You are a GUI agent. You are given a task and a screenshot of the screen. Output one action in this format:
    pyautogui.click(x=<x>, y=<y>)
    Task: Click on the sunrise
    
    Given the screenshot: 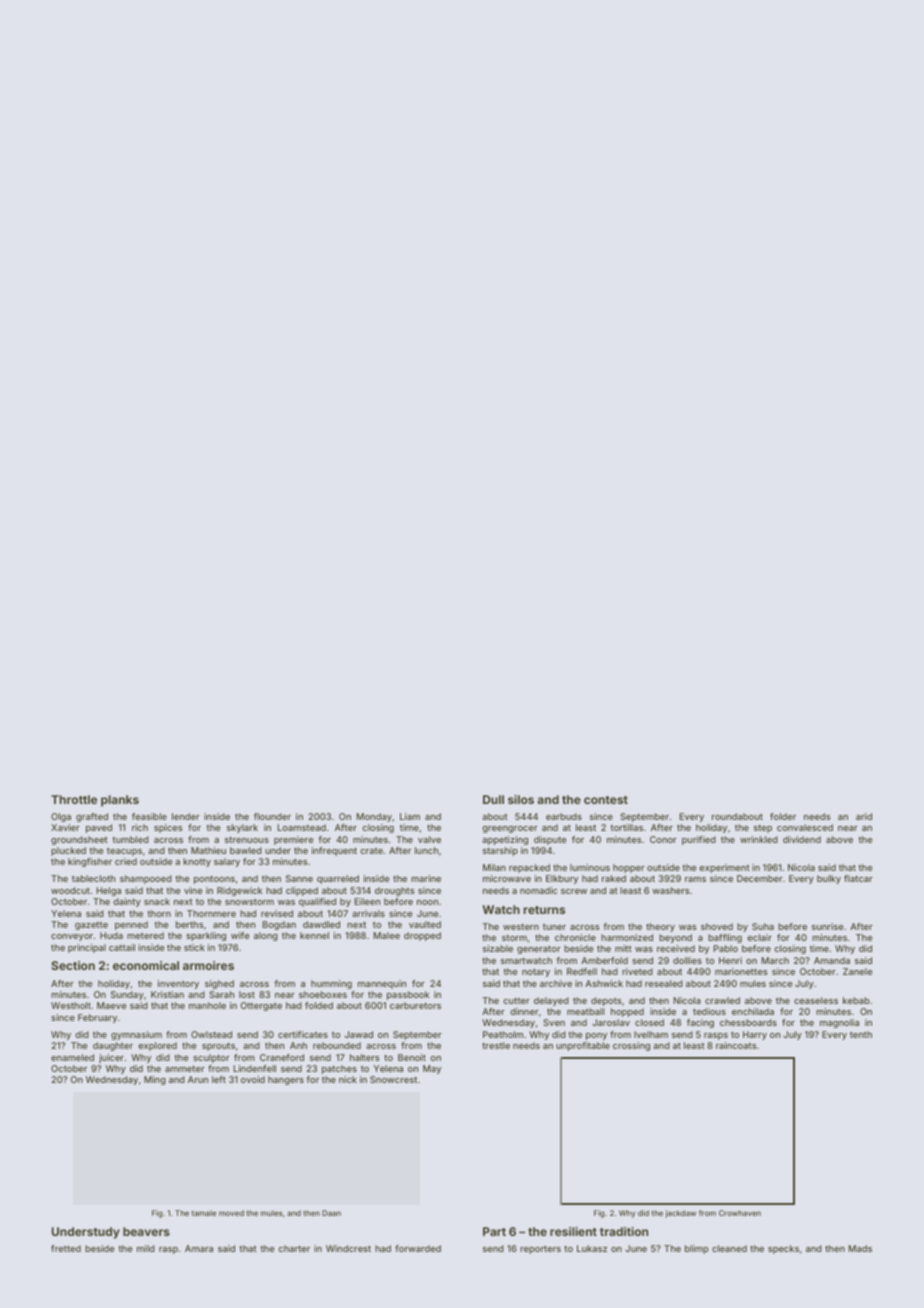 What is the action you would take?
    pyautogui.click(x=827, y=926)
